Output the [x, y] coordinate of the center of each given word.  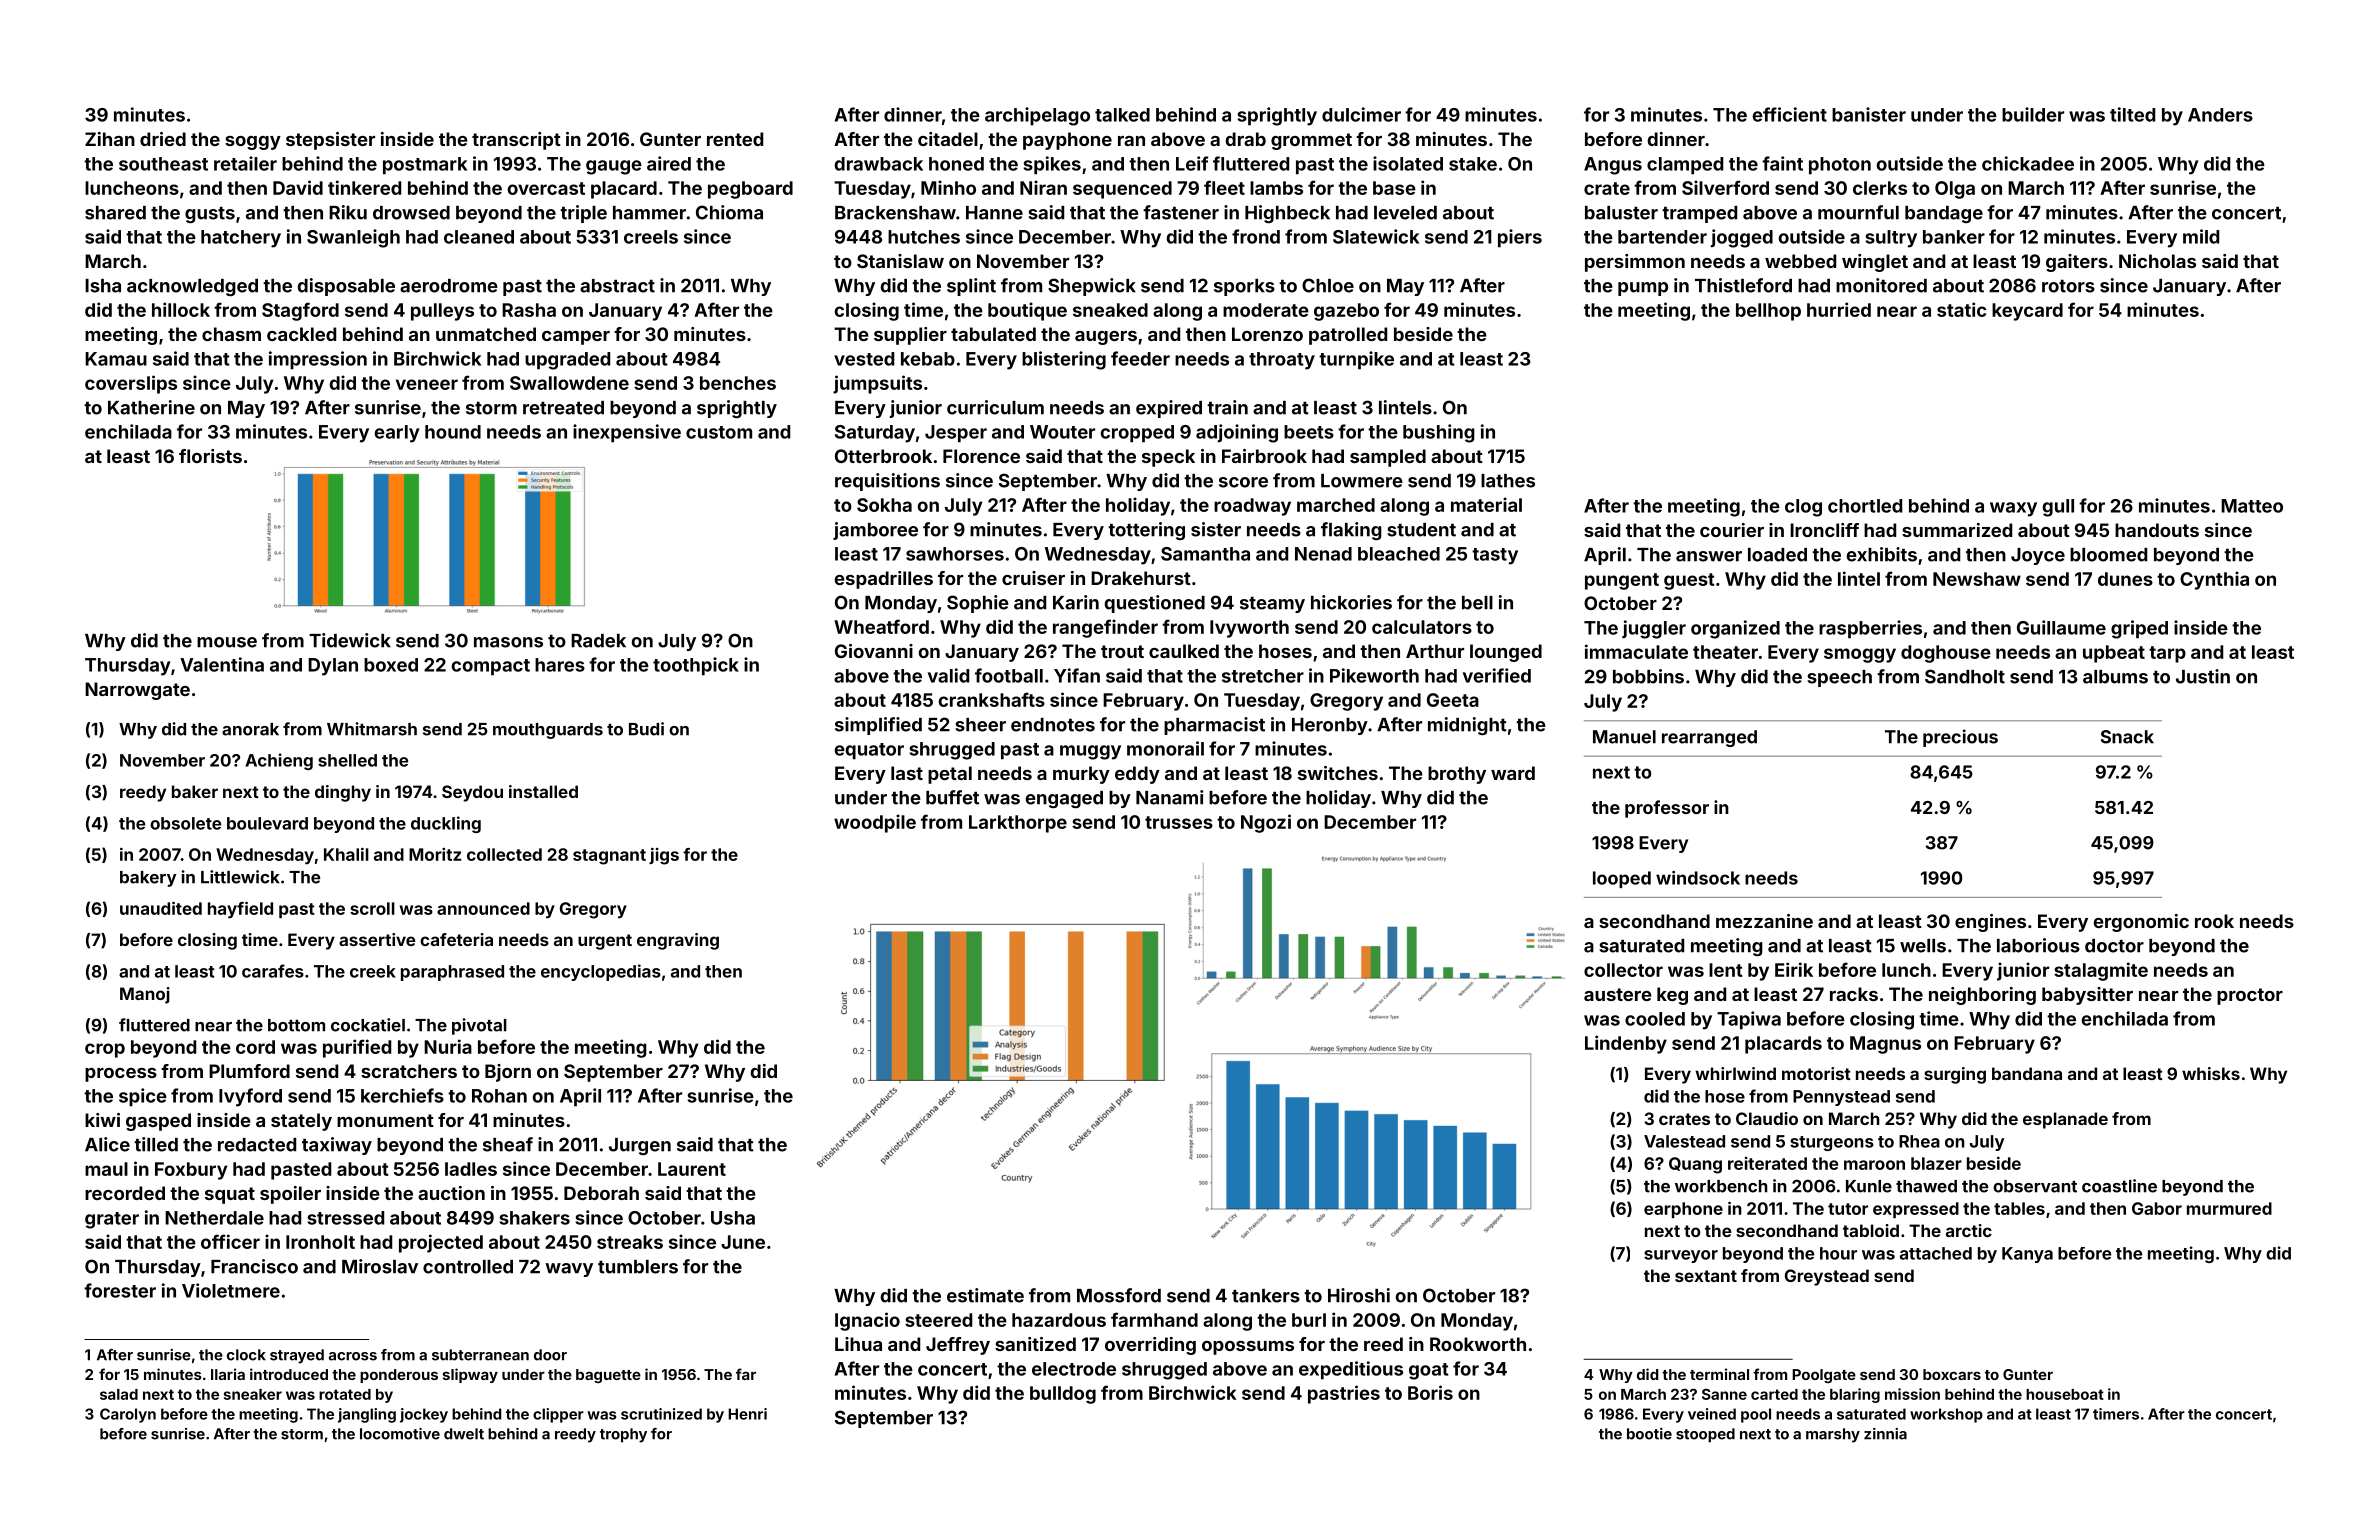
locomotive [400, 1434]
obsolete [185, 823]
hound [453, 432]
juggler [1654, 629]
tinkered [364, 187]
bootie [1649, 1434]
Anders [2220, 115]
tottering [1146, 531]
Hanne [994, 213]
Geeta [1453, 700]
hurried [1839, 309]
